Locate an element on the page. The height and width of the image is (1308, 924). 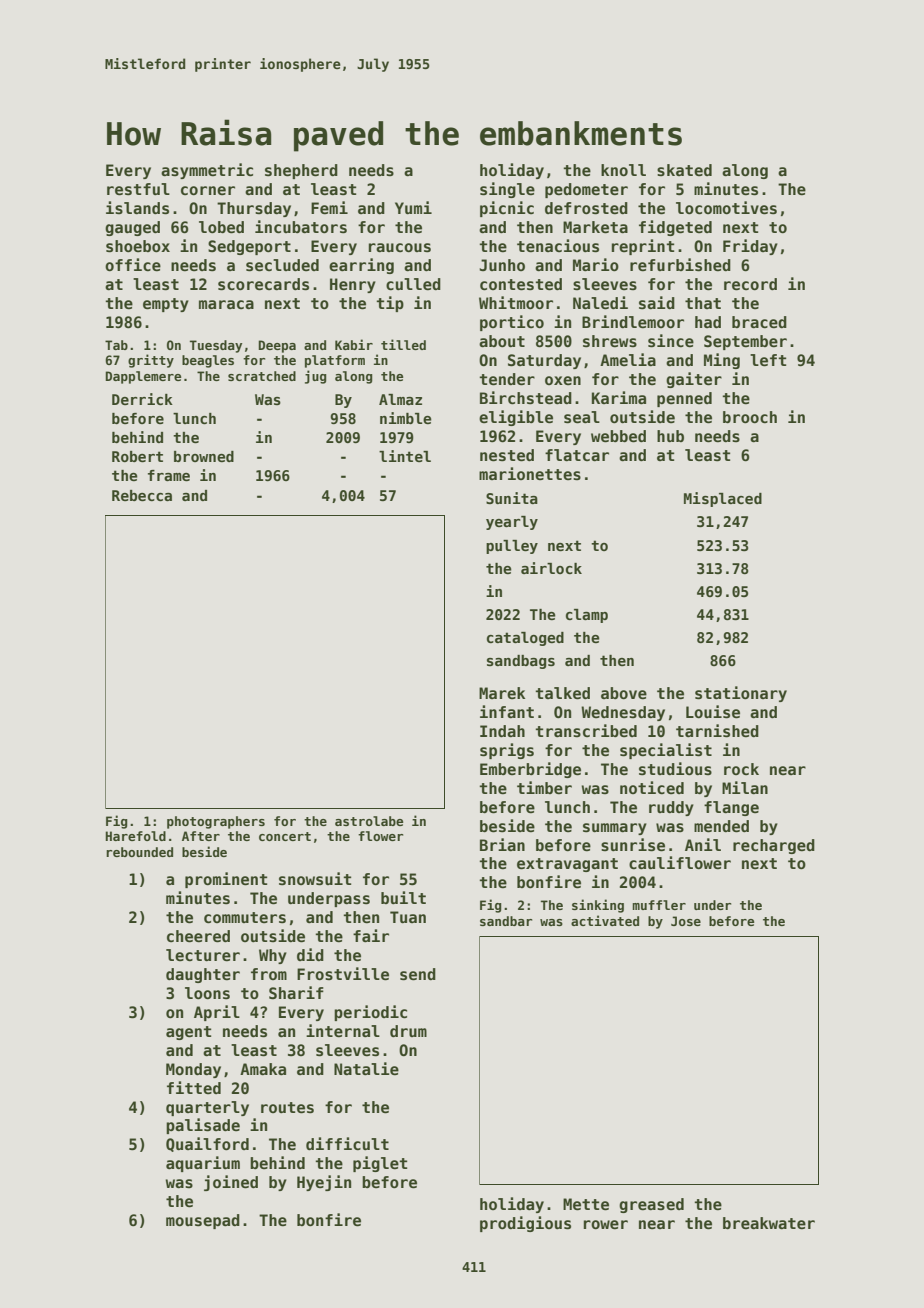
Monday is located at coordinates (193, 1070).
